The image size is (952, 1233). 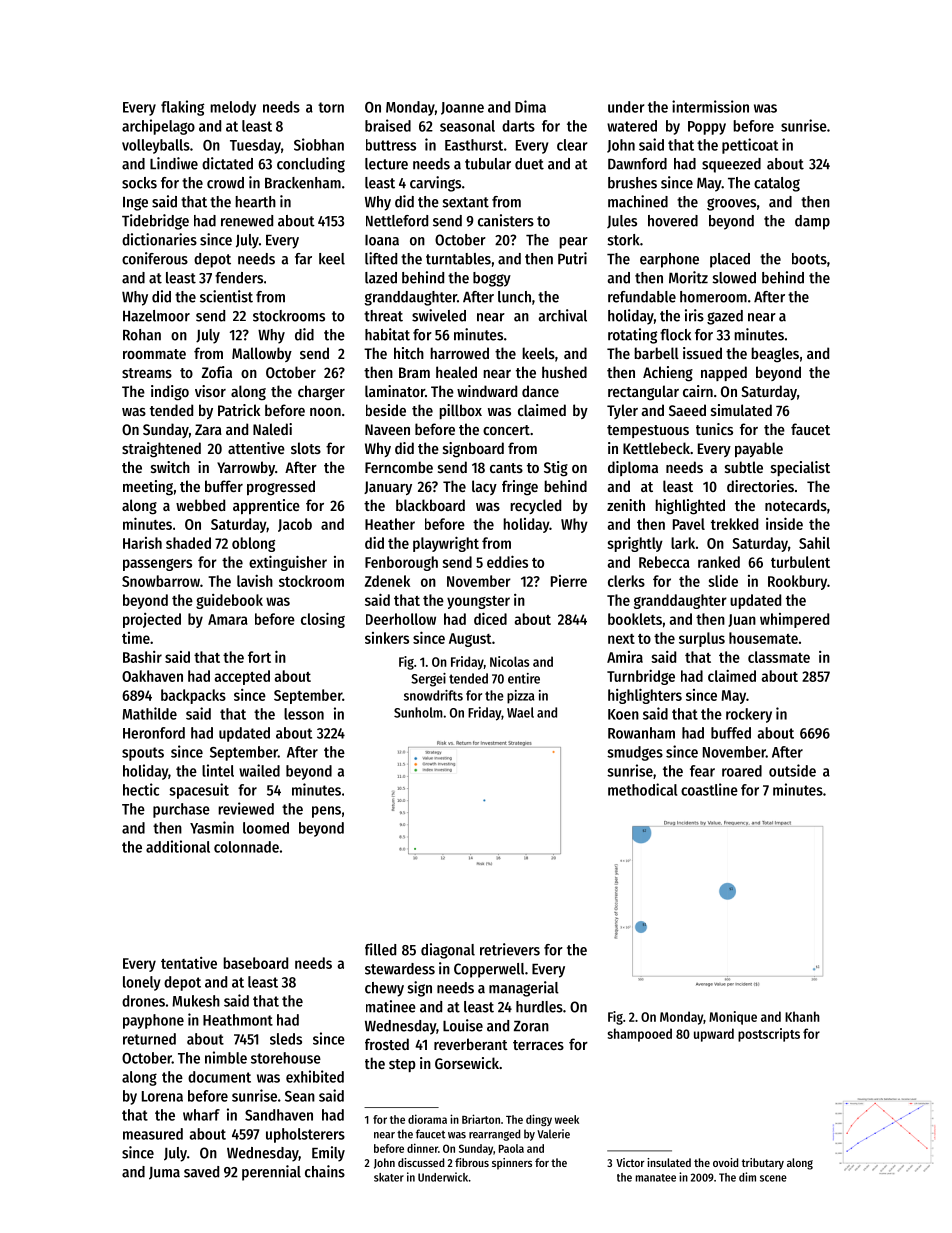 What do you see at coordinates (714, 429) in the document?
I see `tunics` at bounding box center [714, 429].
